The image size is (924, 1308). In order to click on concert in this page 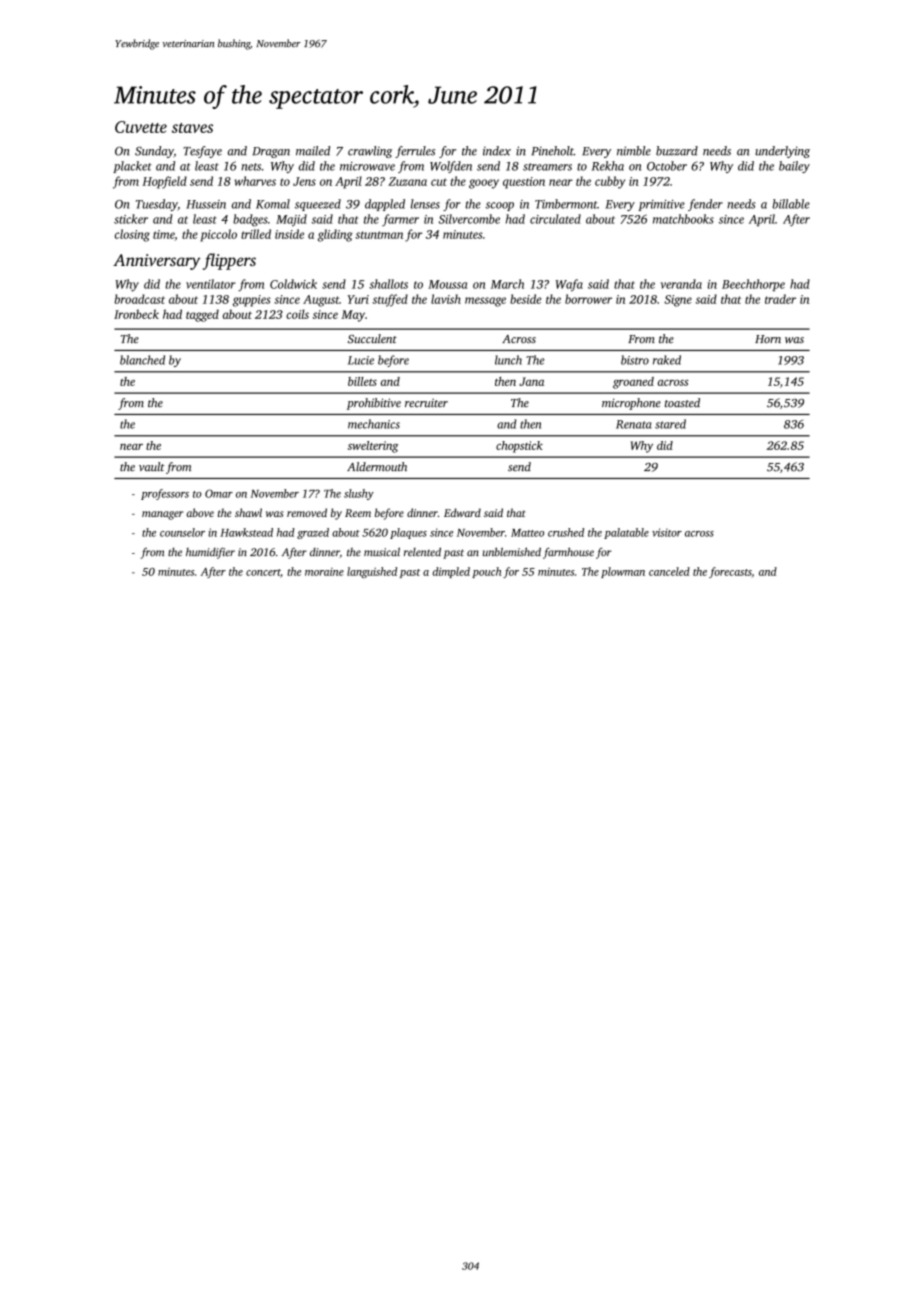, I will do `click(263, 573)`.
